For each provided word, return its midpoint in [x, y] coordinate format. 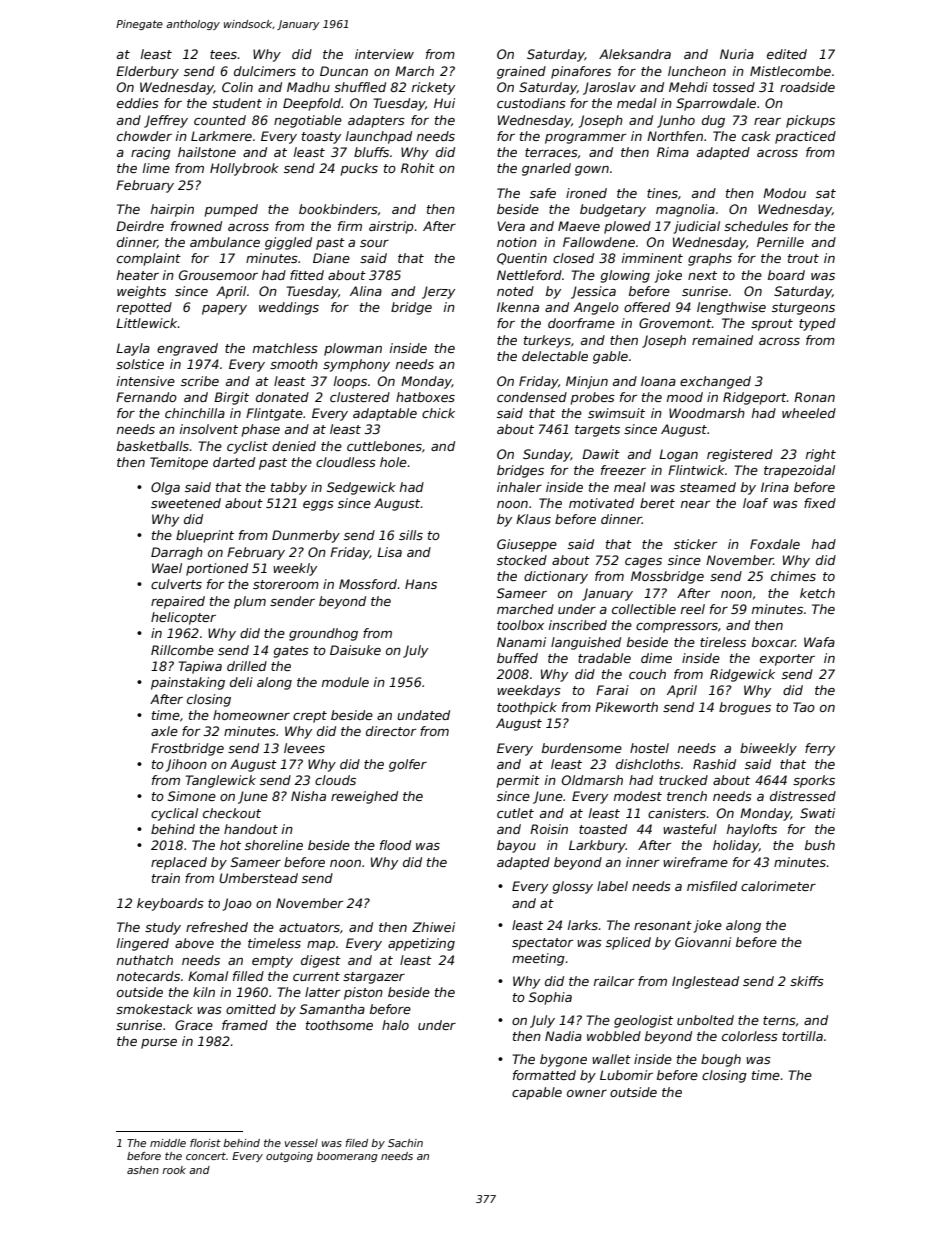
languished [586, 643]
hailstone [207, 152]
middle [168, 1143]
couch [647, 674]
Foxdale [775, 544]
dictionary [556, 577]
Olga [165, 488]
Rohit [418, 168]
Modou [784, 193]
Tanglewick [220, 781]
